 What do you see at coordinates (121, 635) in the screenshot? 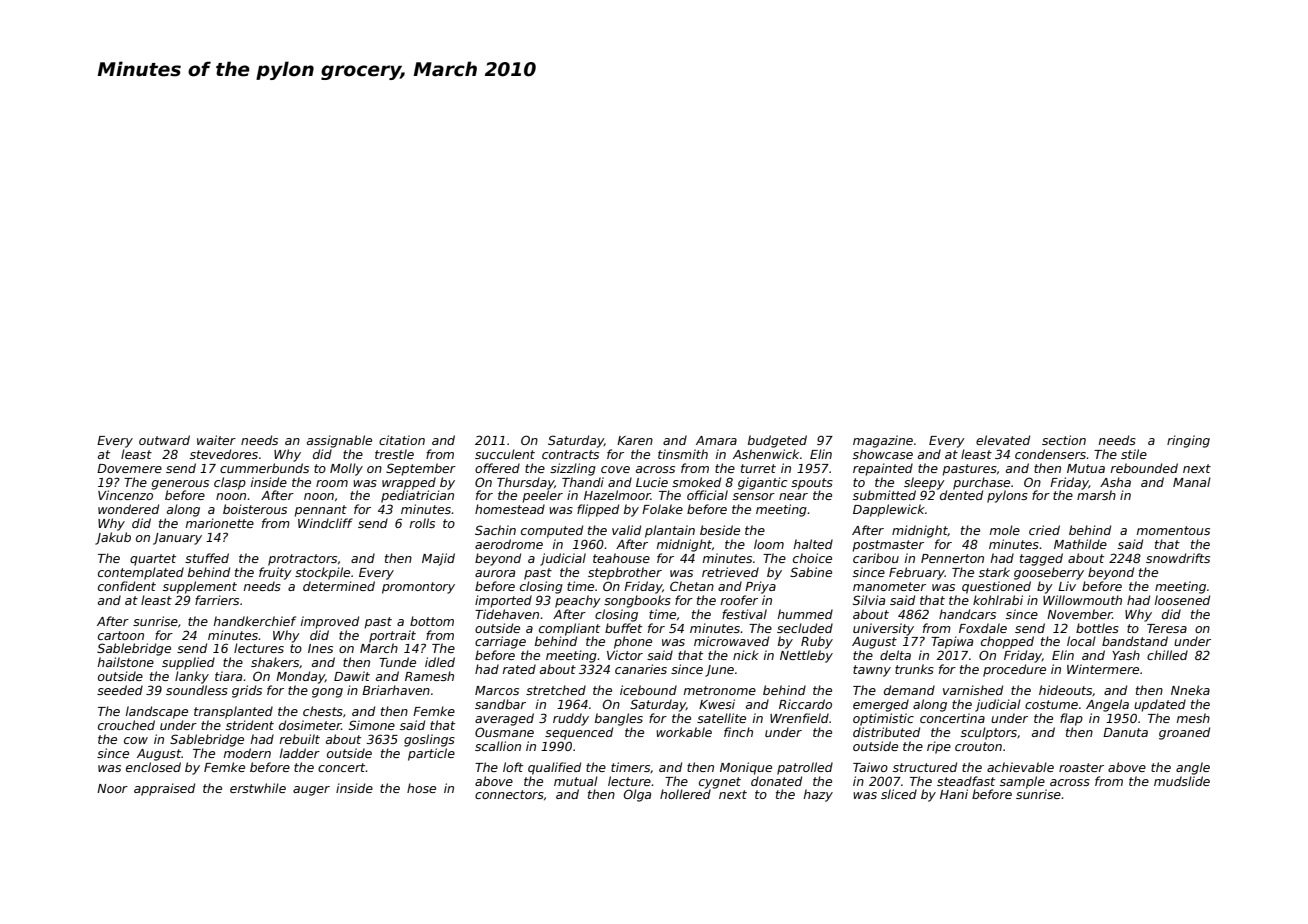
I see `cartoon` at bounding box center [121, 635].
